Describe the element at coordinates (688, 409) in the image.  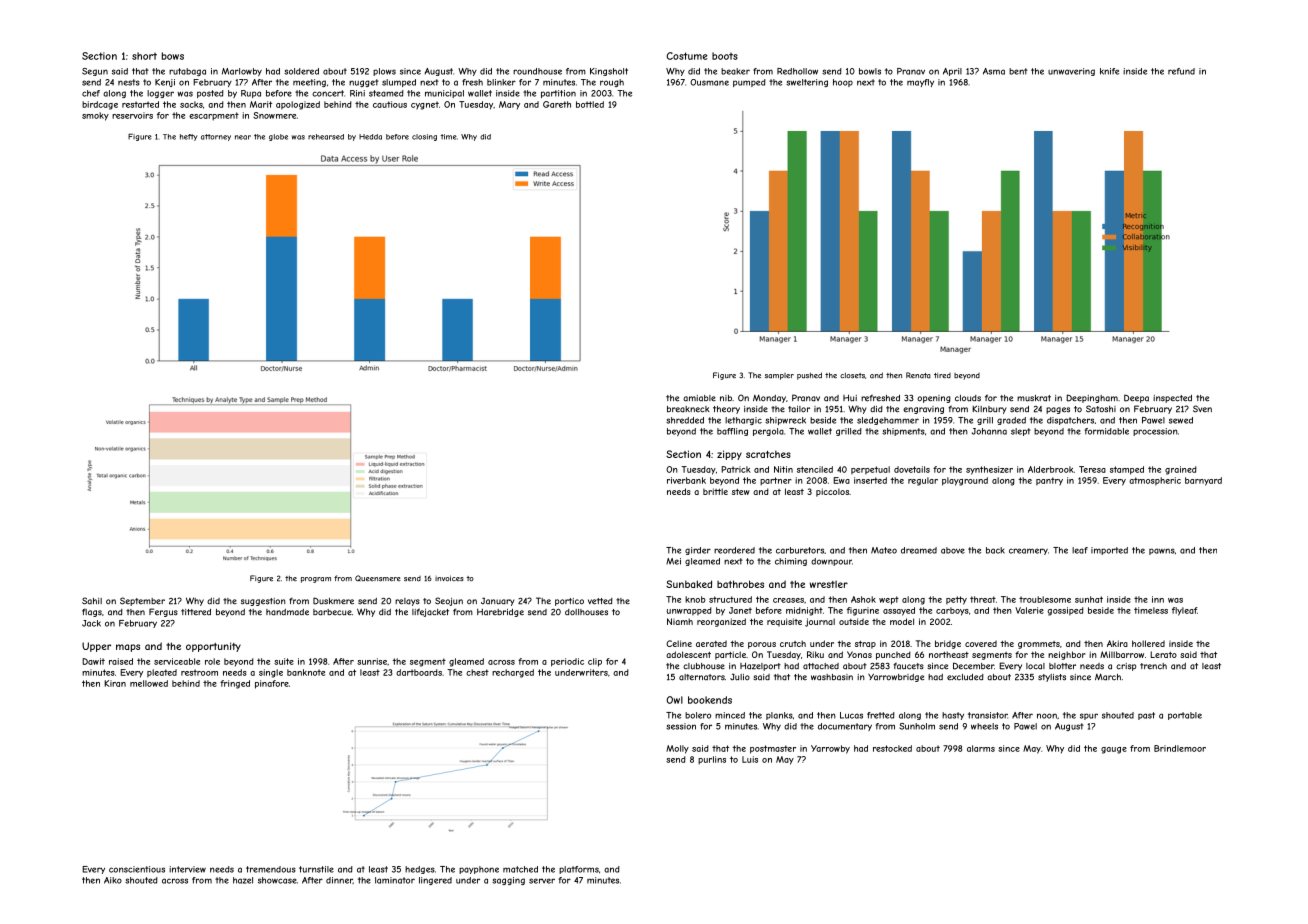
I see `breakneck` at that location.
